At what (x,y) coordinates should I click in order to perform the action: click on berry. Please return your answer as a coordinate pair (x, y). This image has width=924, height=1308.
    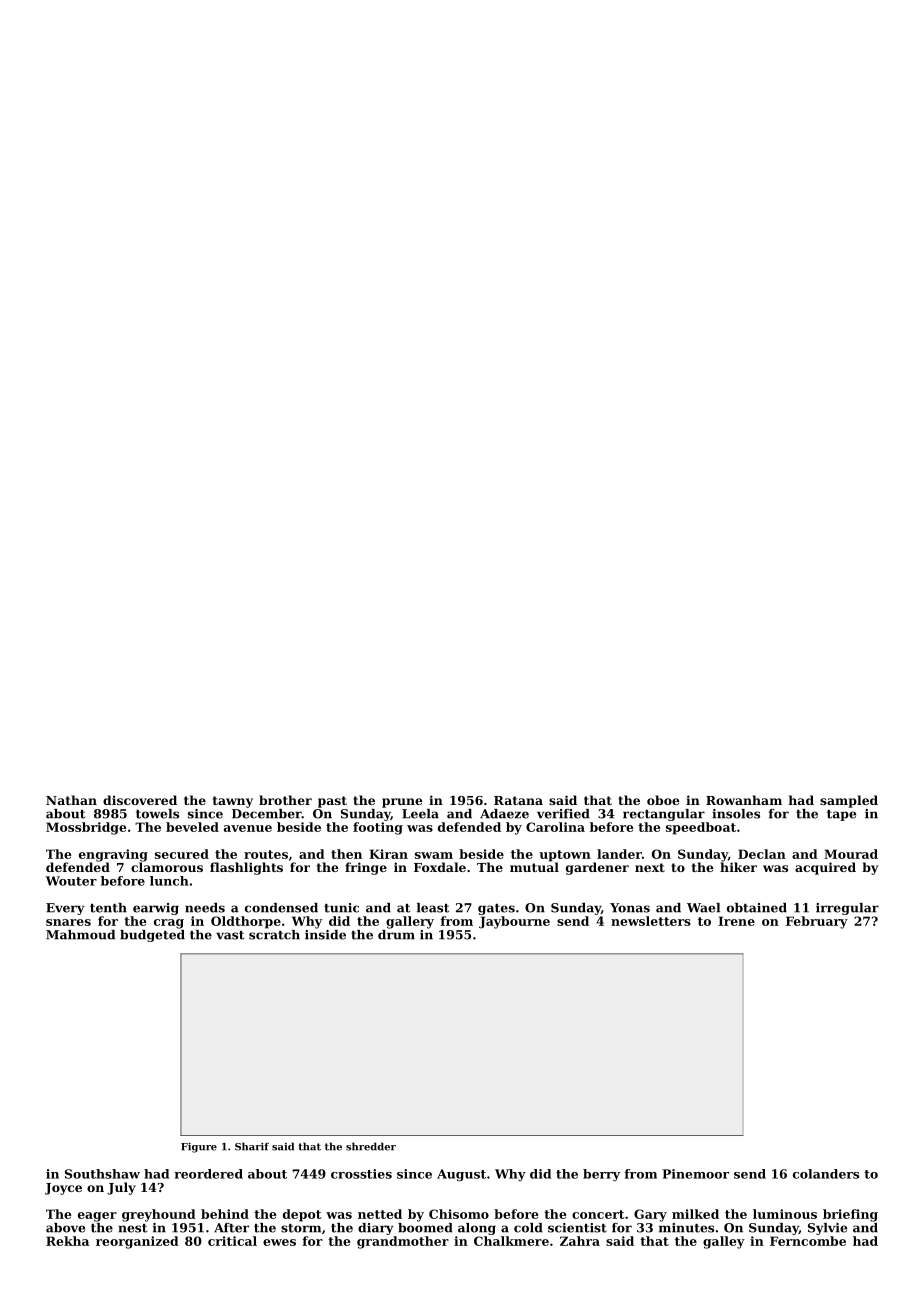
    Looking at the image, I should click on (601, 1175).
